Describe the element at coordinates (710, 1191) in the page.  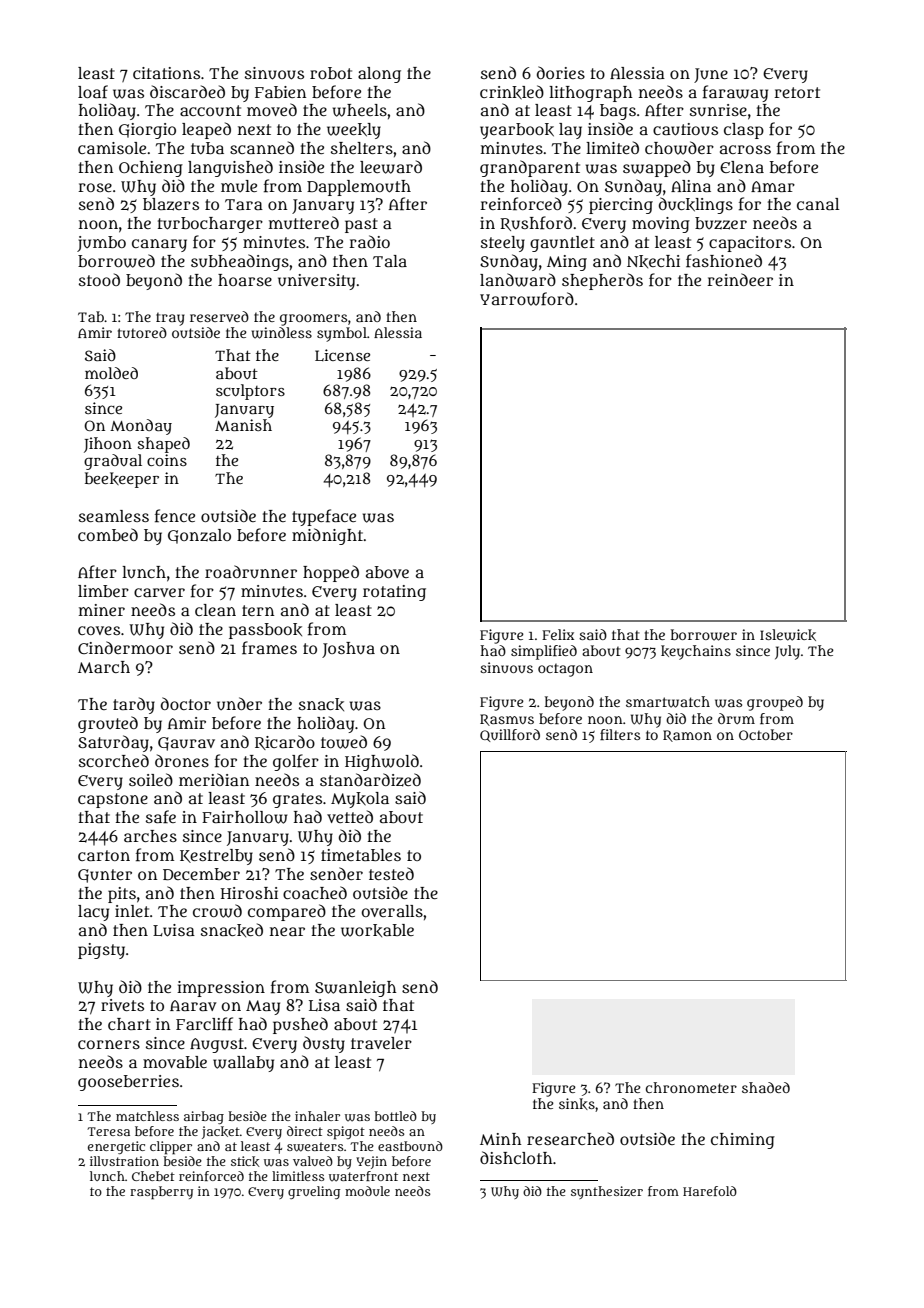
I see `Harefold` at that location.
